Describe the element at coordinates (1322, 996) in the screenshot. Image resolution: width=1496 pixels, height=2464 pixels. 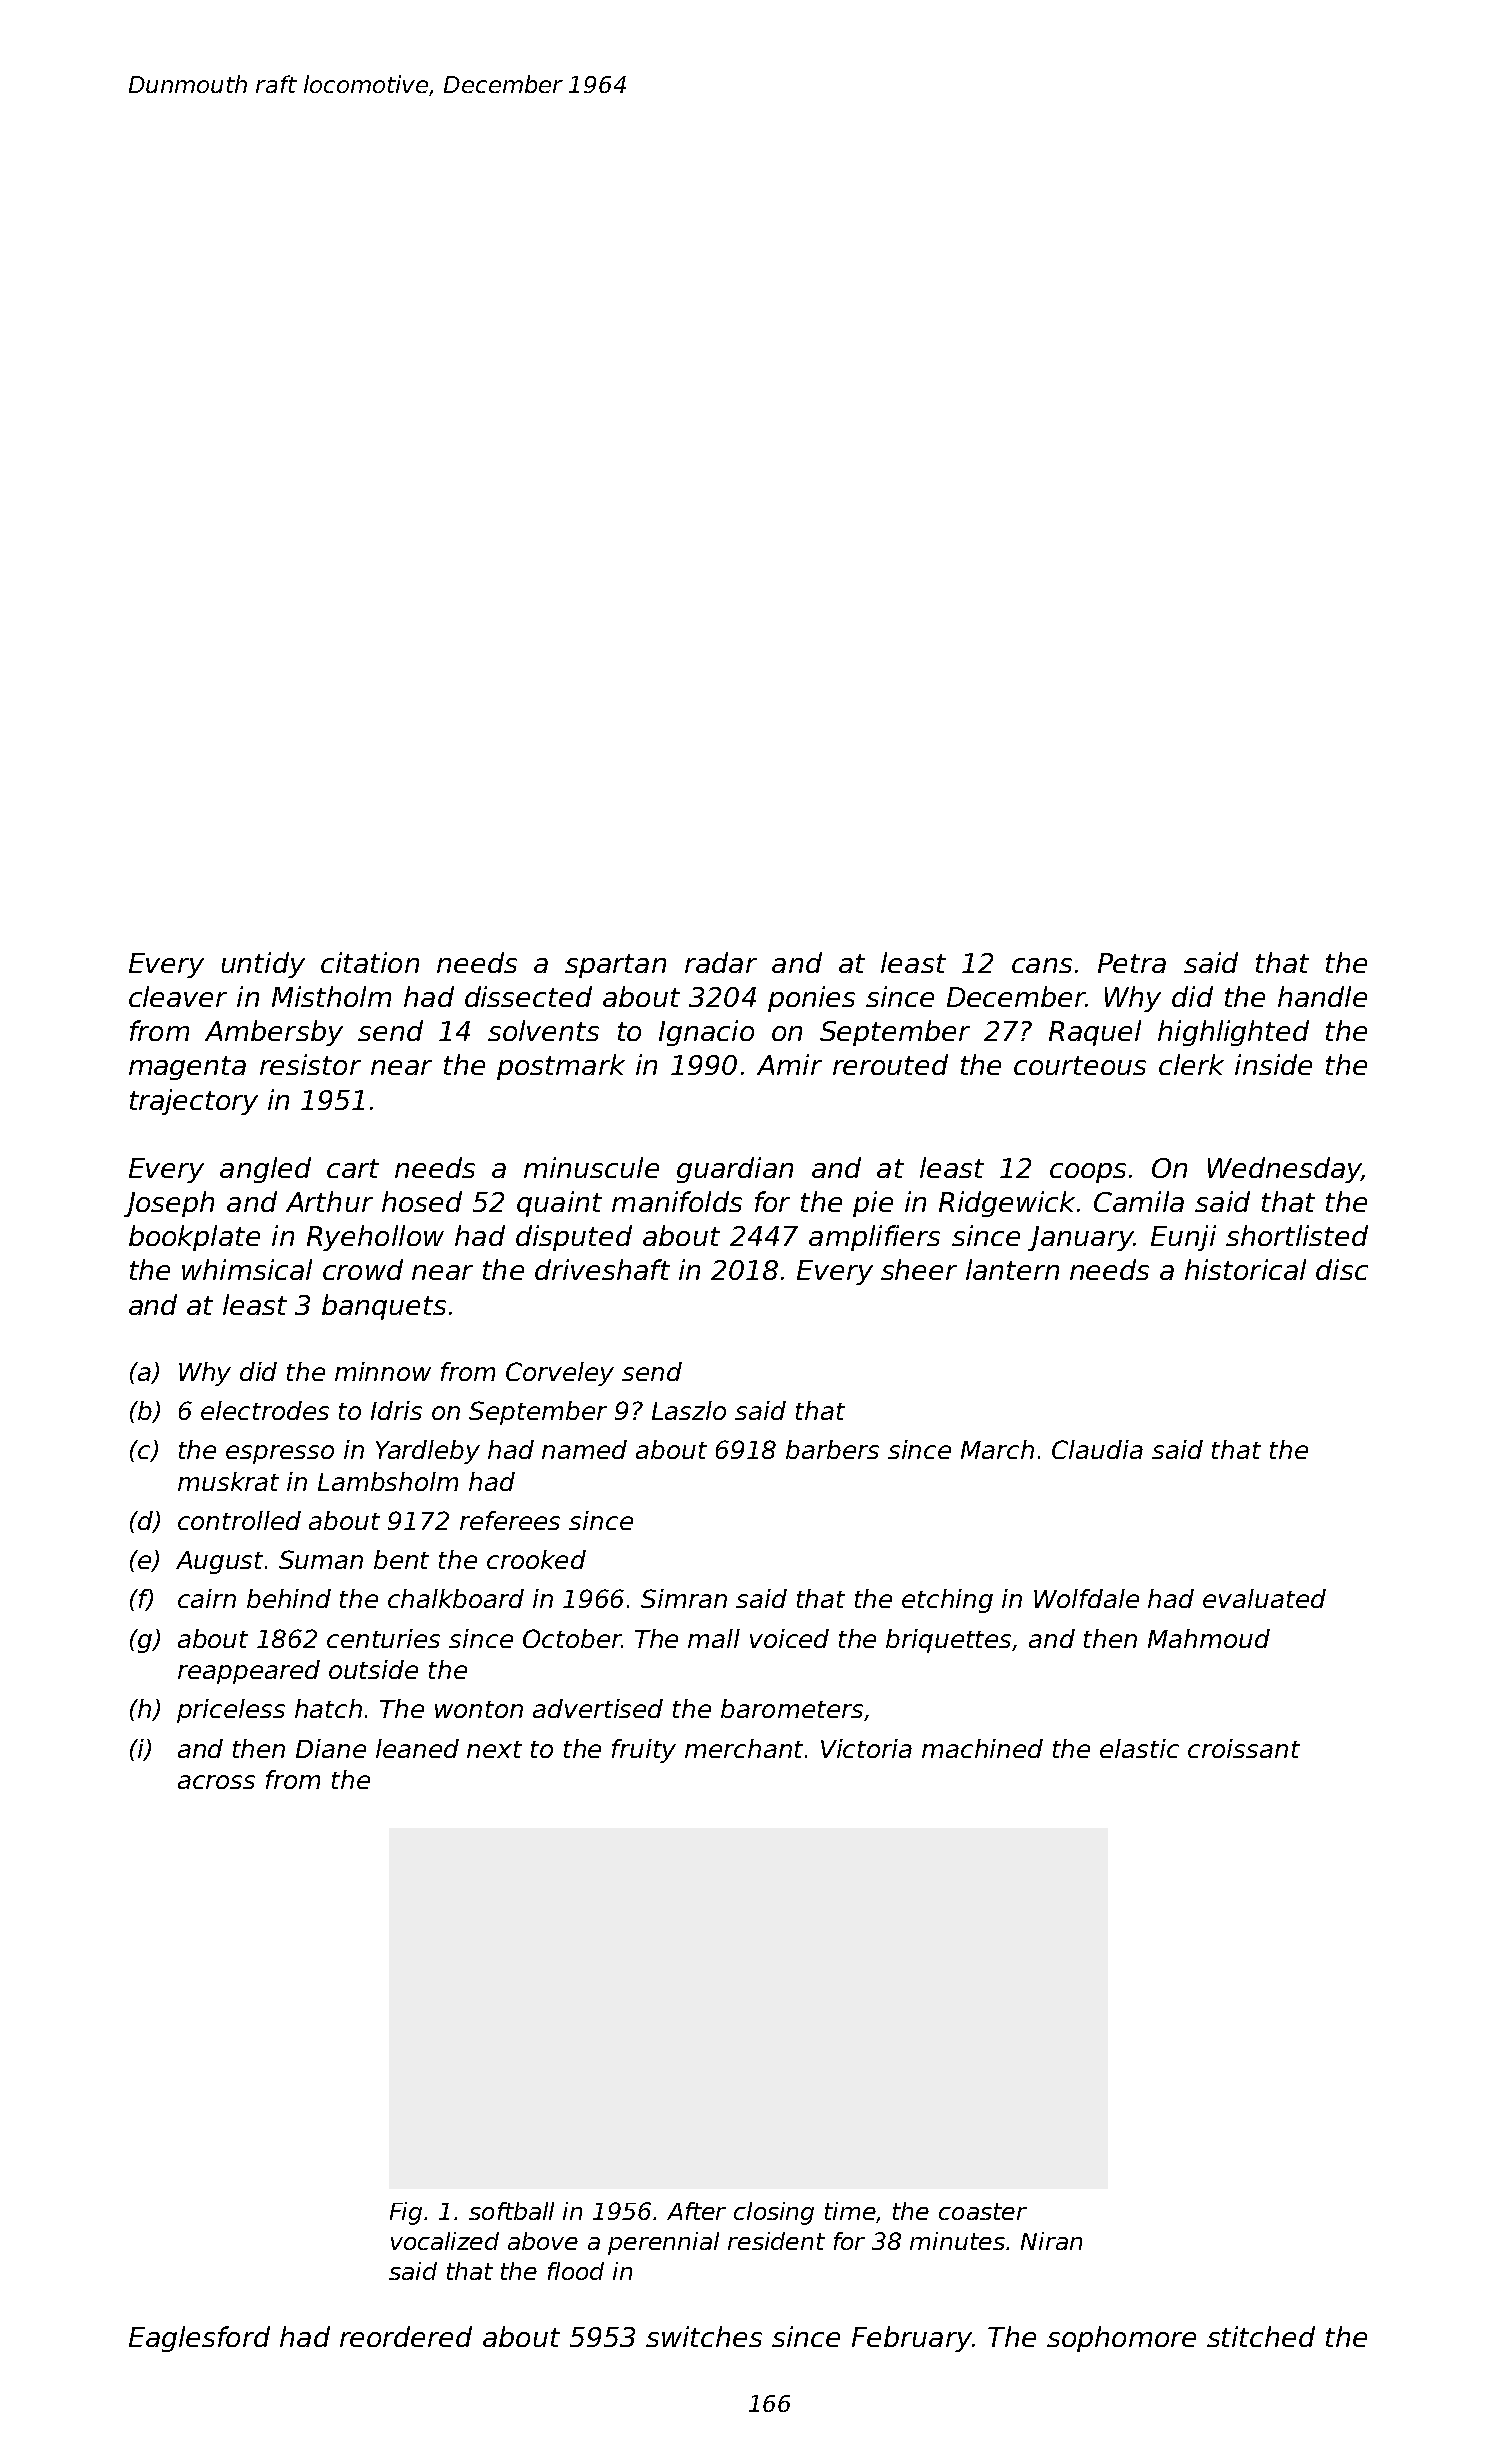
I see `handle` at that location.
